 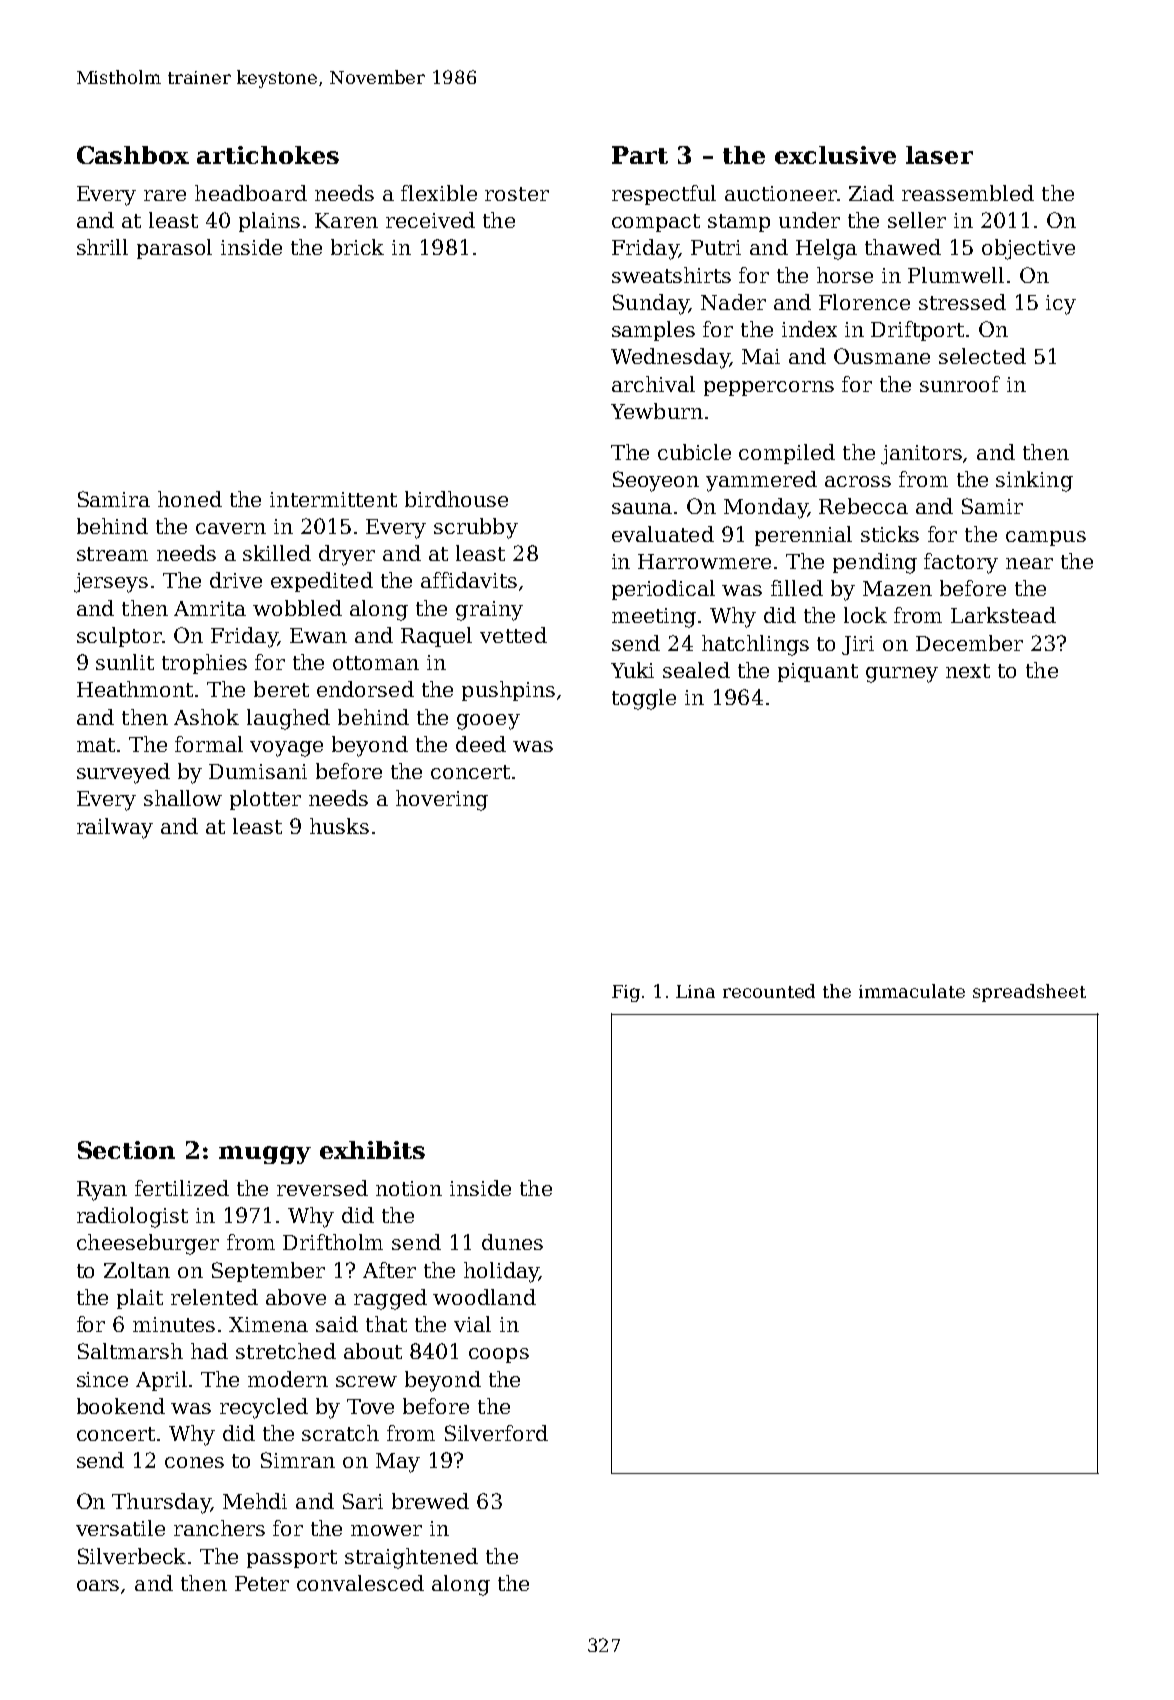 I want to click on artichokes, so click(x=268, y=155).
